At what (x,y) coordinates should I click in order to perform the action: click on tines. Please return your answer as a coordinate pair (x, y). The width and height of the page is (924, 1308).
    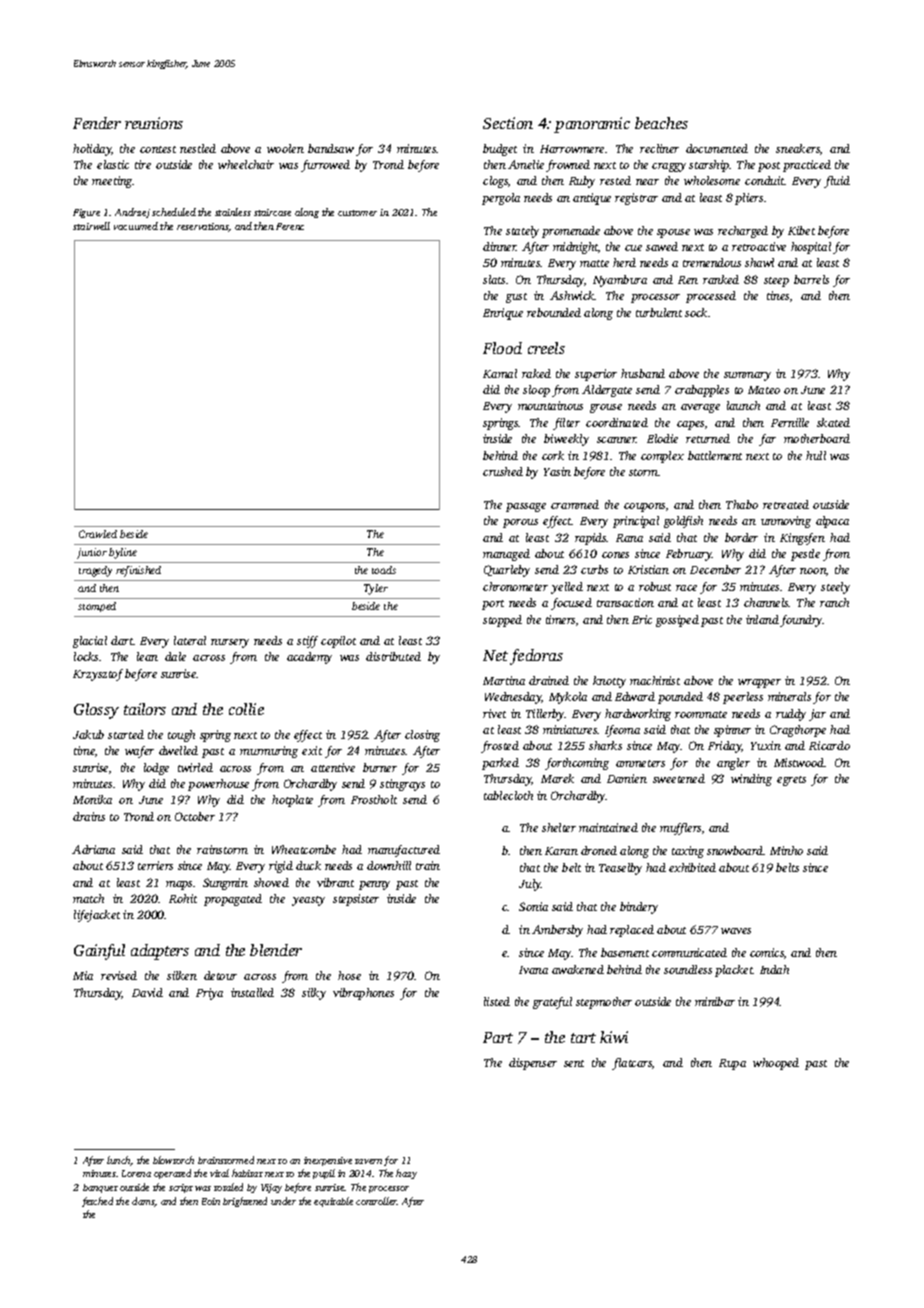
    Looking at the image, I should click on (778, 295).
